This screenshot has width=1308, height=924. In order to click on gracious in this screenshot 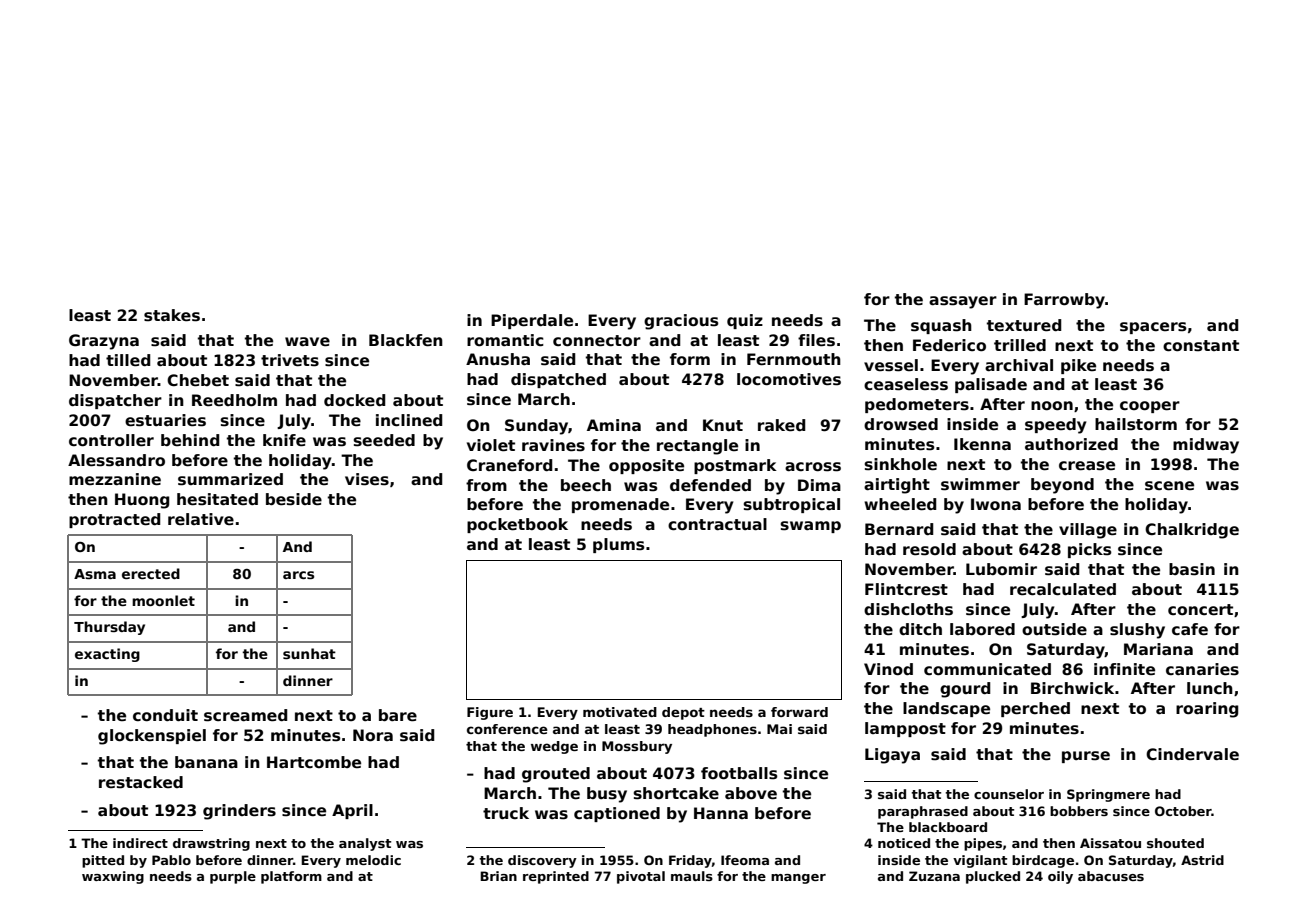, I will do `click(681, 322)`.
